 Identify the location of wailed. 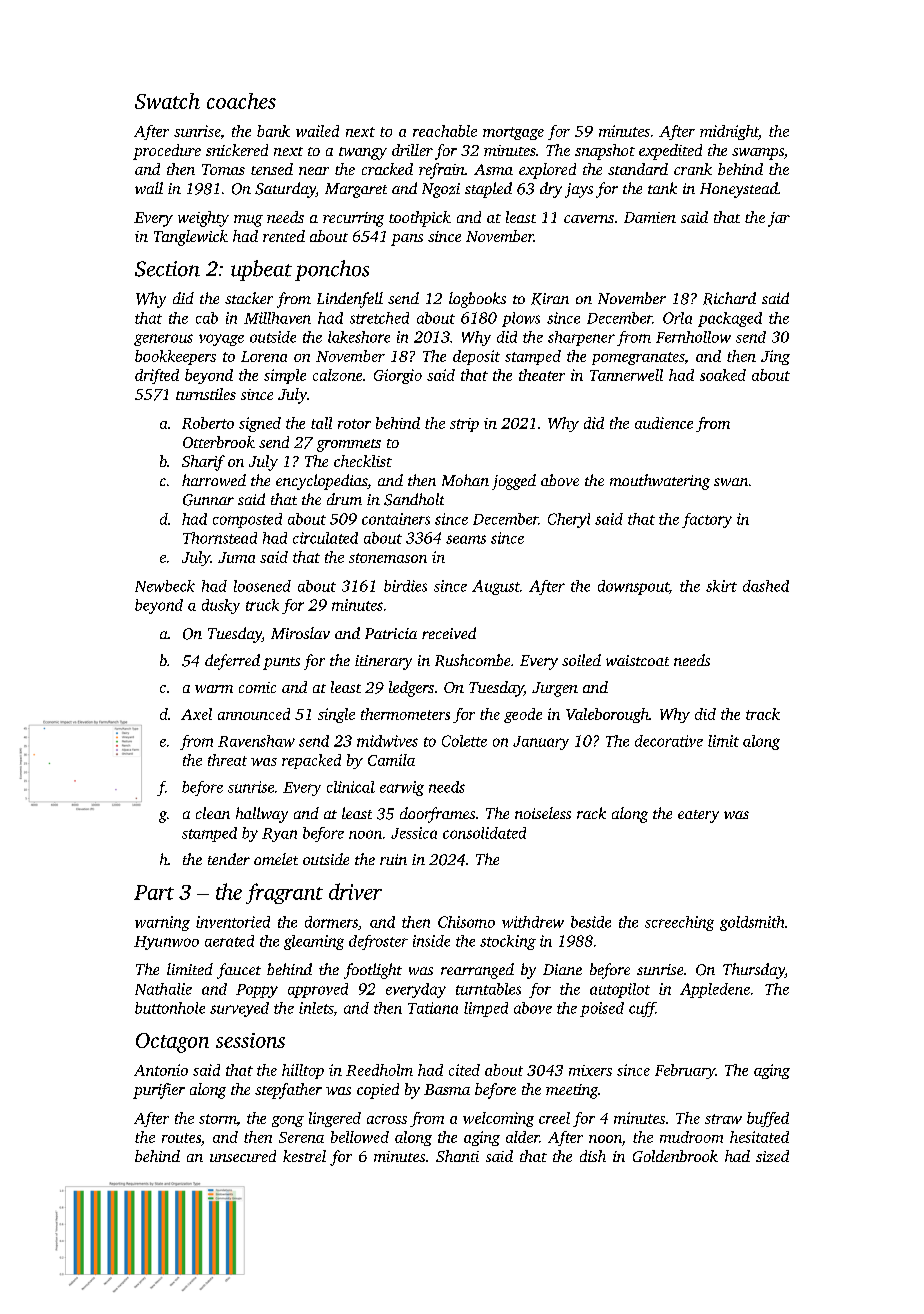
(317, 131).
